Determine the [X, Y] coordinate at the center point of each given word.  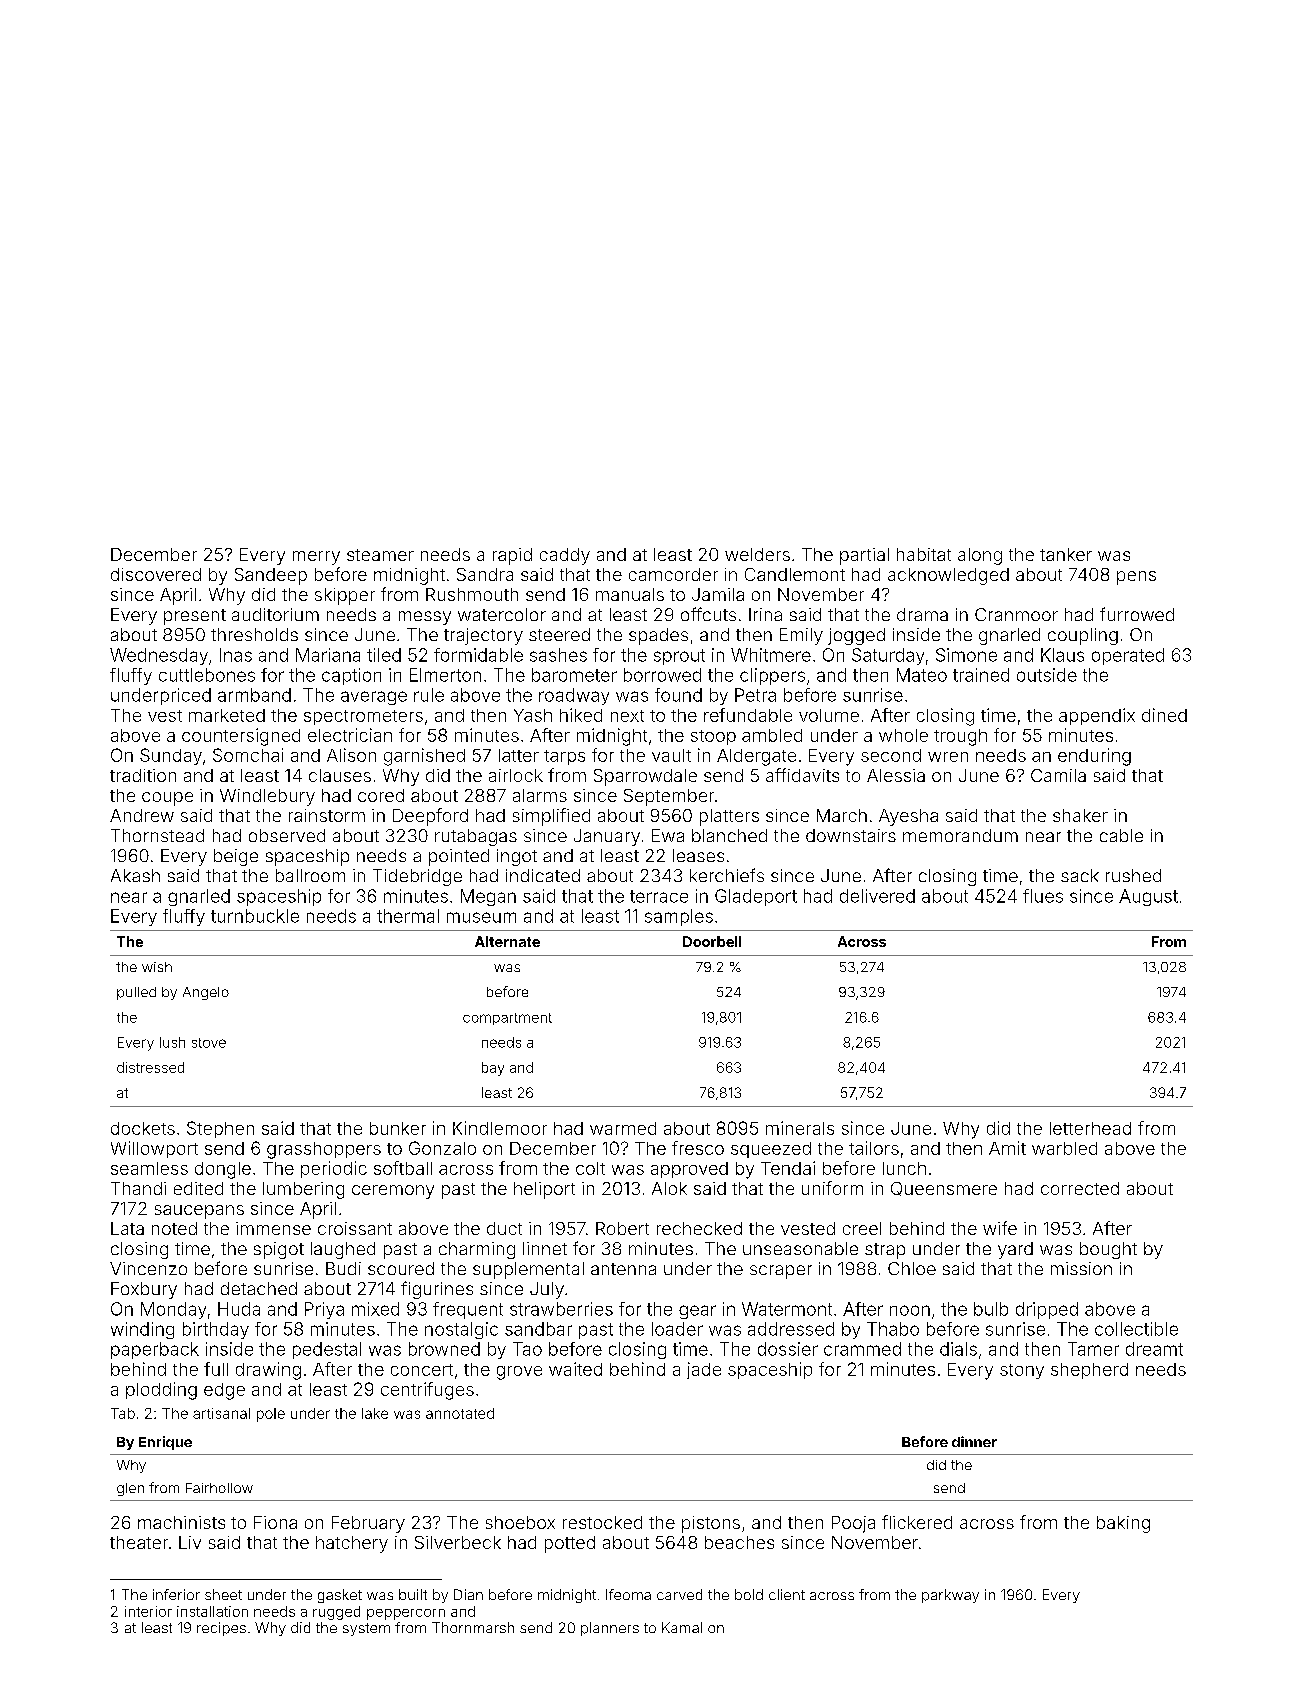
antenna [623, 1269]
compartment [507, 1019]
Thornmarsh [473, 1627]
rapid [512, 556]
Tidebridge [417, 877]
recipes [221, 1629]
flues [1043, 896]
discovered [156, 574]
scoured [401, 1268]
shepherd [1089, 1371]
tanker [1066, 554]
